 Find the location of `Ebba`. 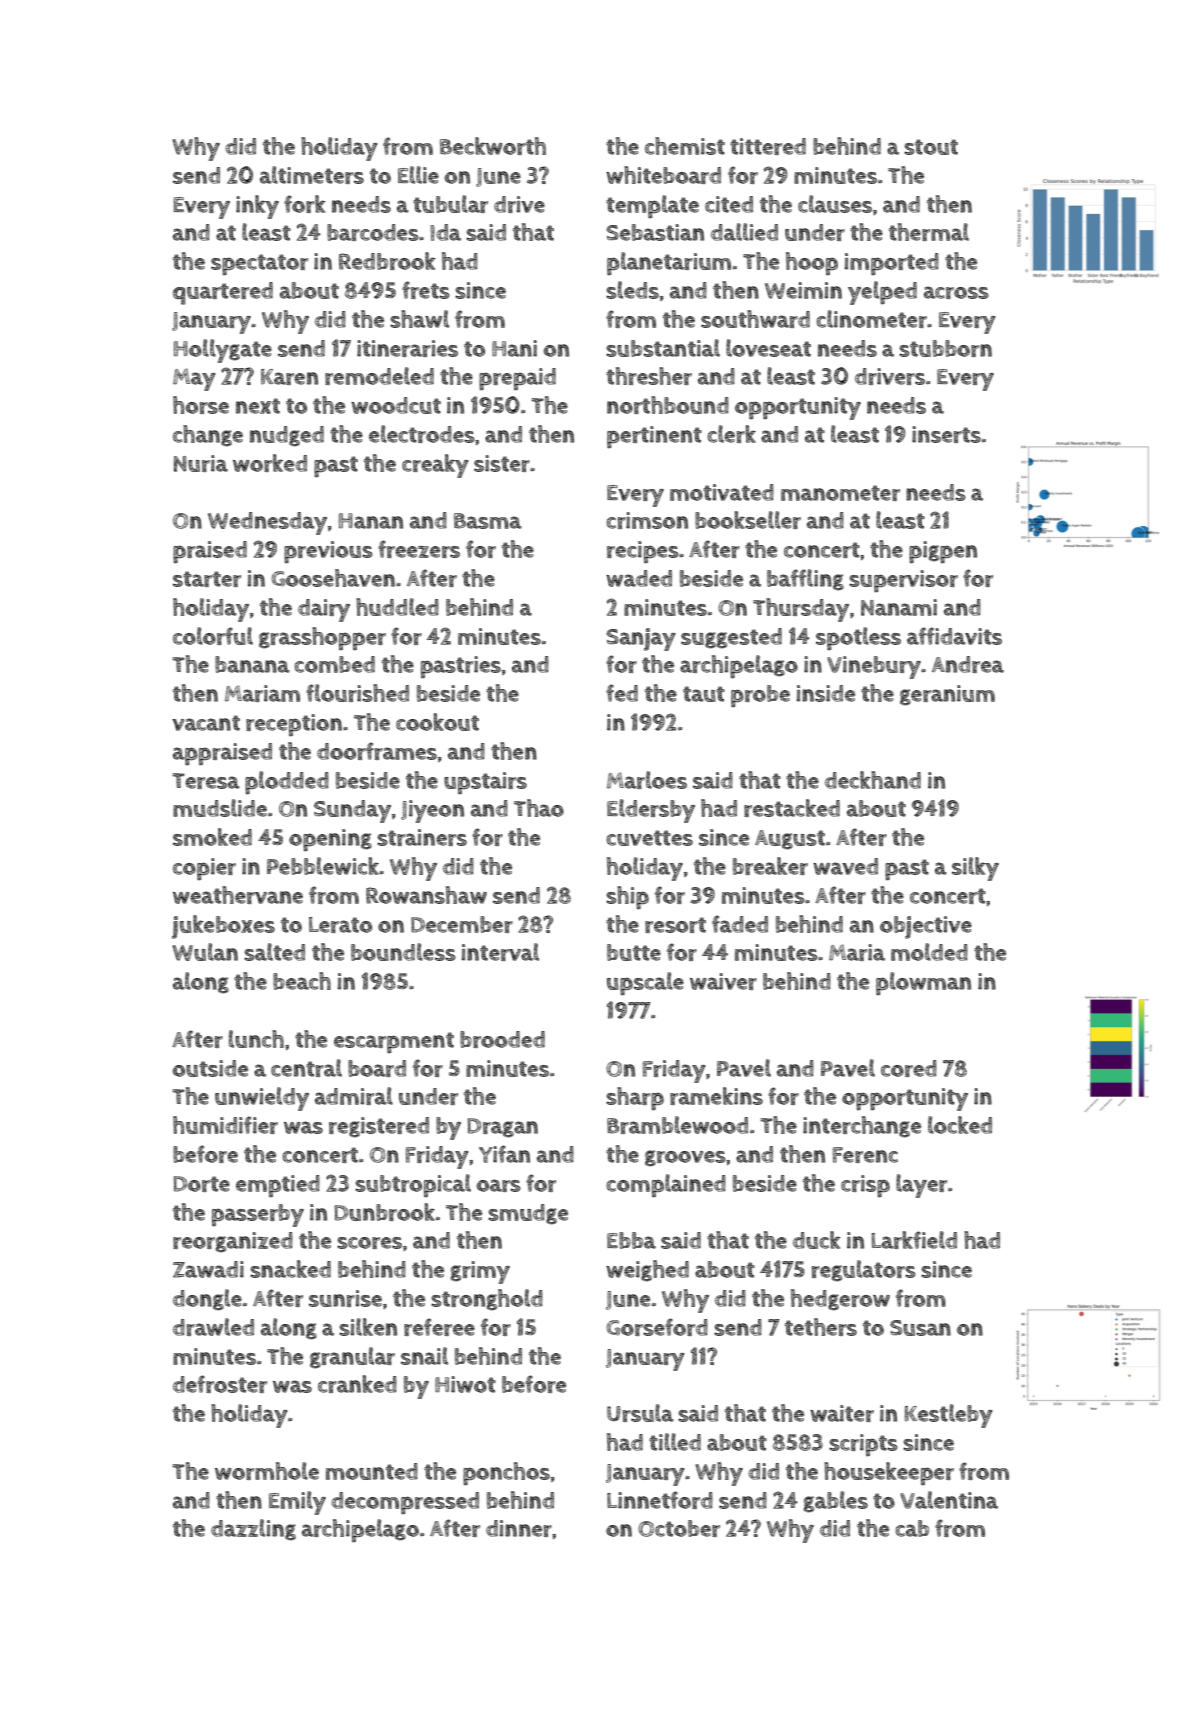

Ebba is located at coordinates (631, 1240).
